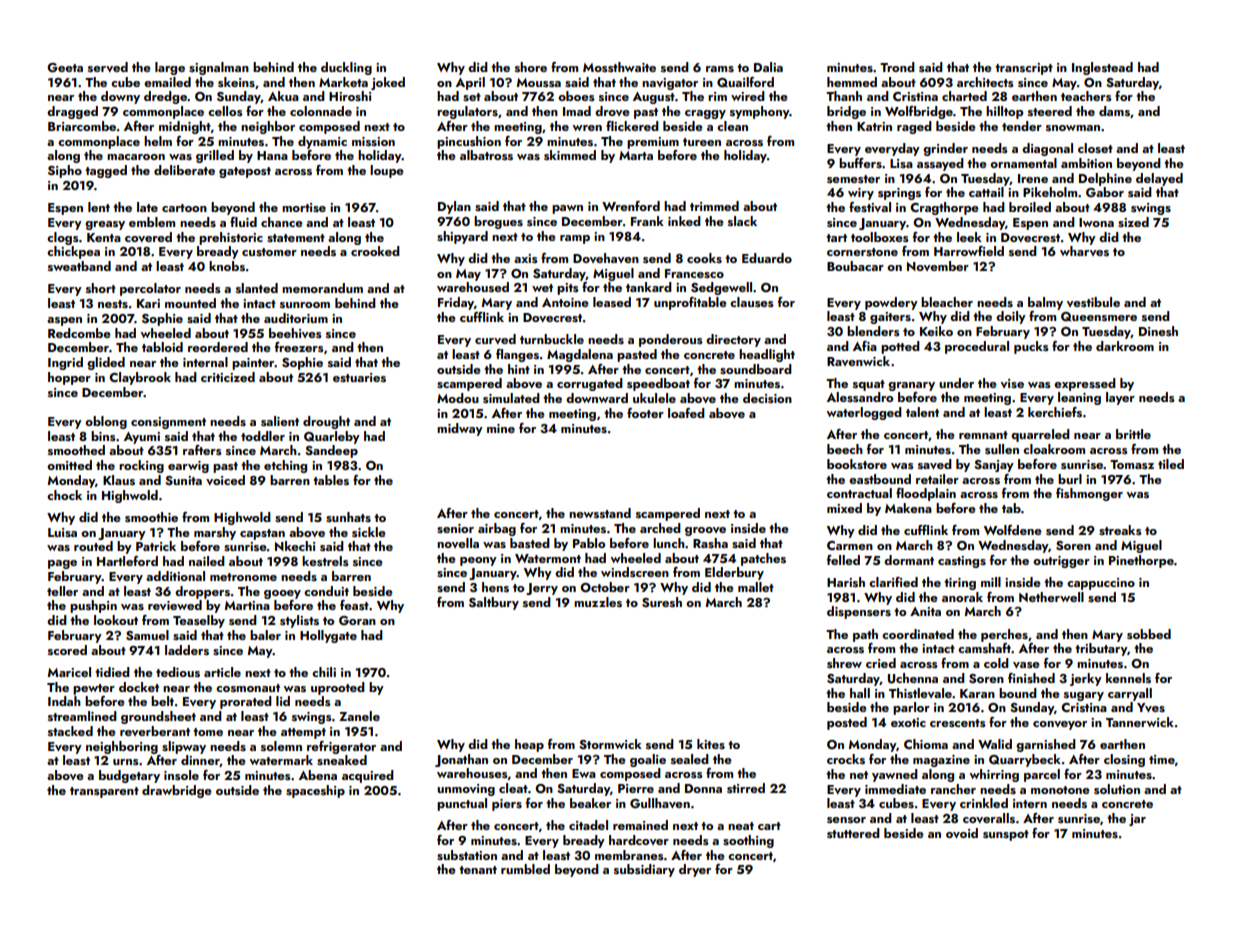  Describe the element at coordinates (1137, 820) in the image. I see `jar` at that location.
